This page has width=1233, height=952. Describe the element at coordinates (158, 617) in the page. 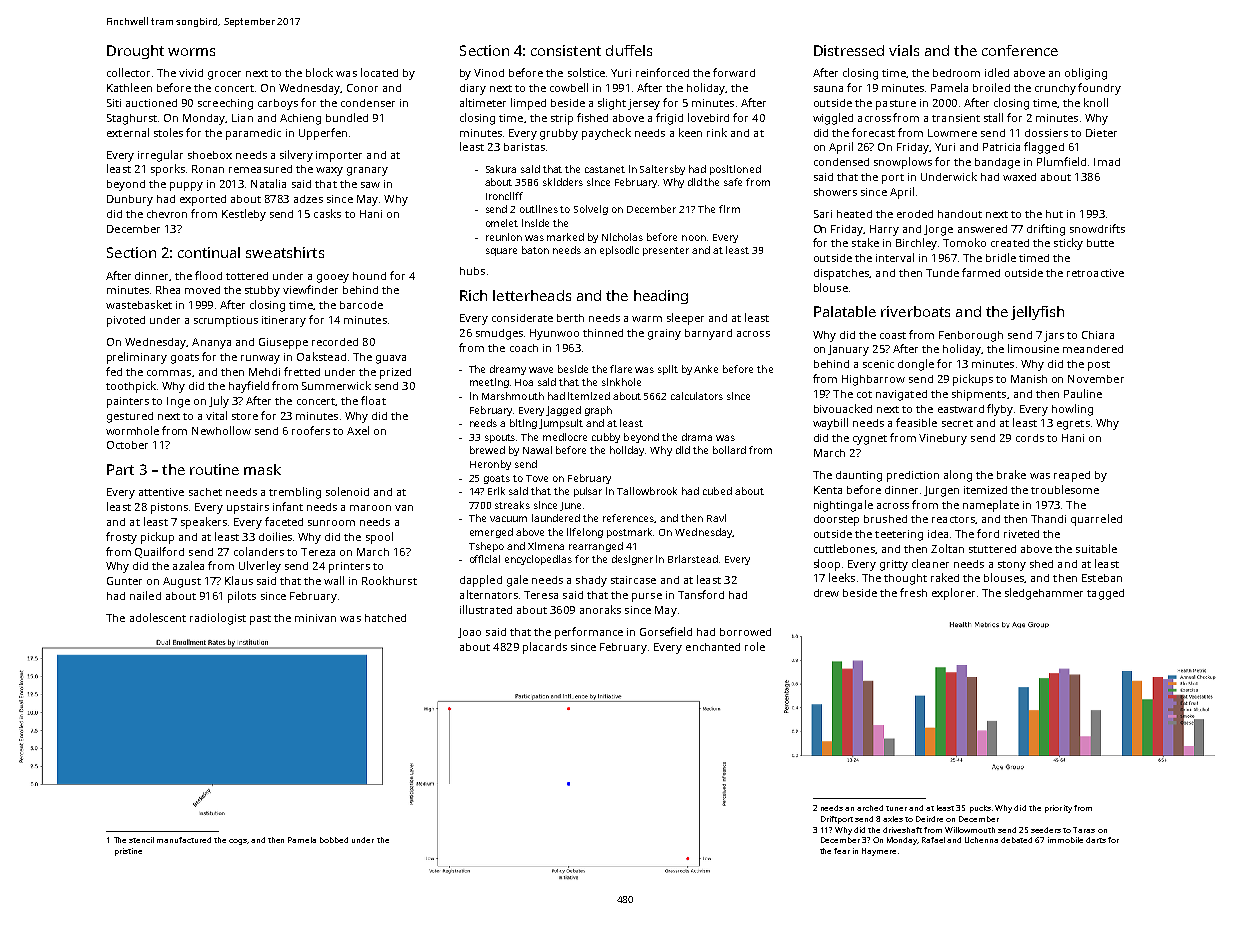

I see `adolescent` at that location.
